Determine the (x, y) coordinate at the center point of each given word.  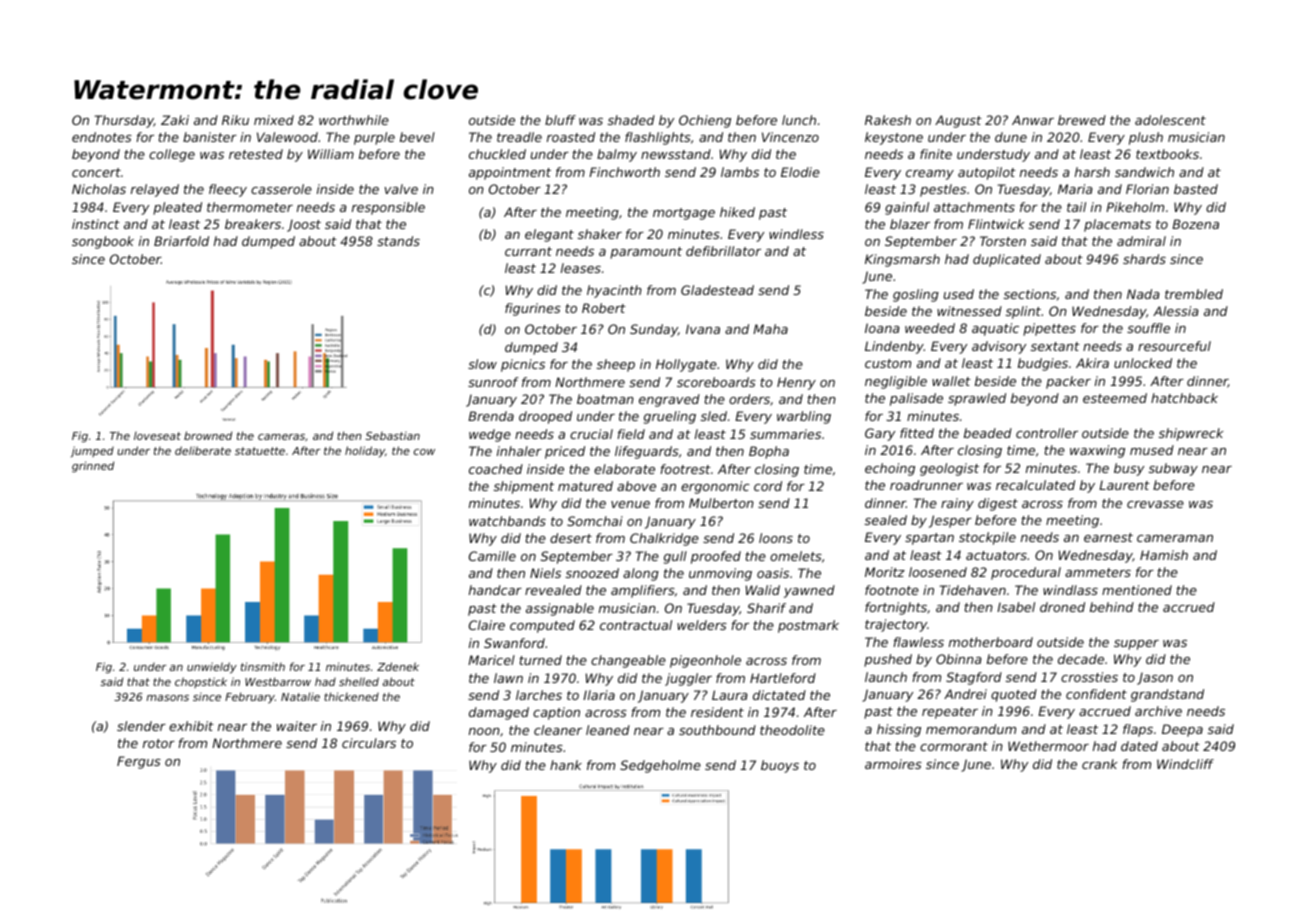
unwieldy (212, 668)
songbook (103, 242)
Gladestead (717, 290)
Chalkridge (664, 539)
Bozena (1195, 224)
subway (1173, 469)
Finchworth (624, 172)
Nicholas (99, 189)
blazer (910, 224)
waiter (297, 726)
